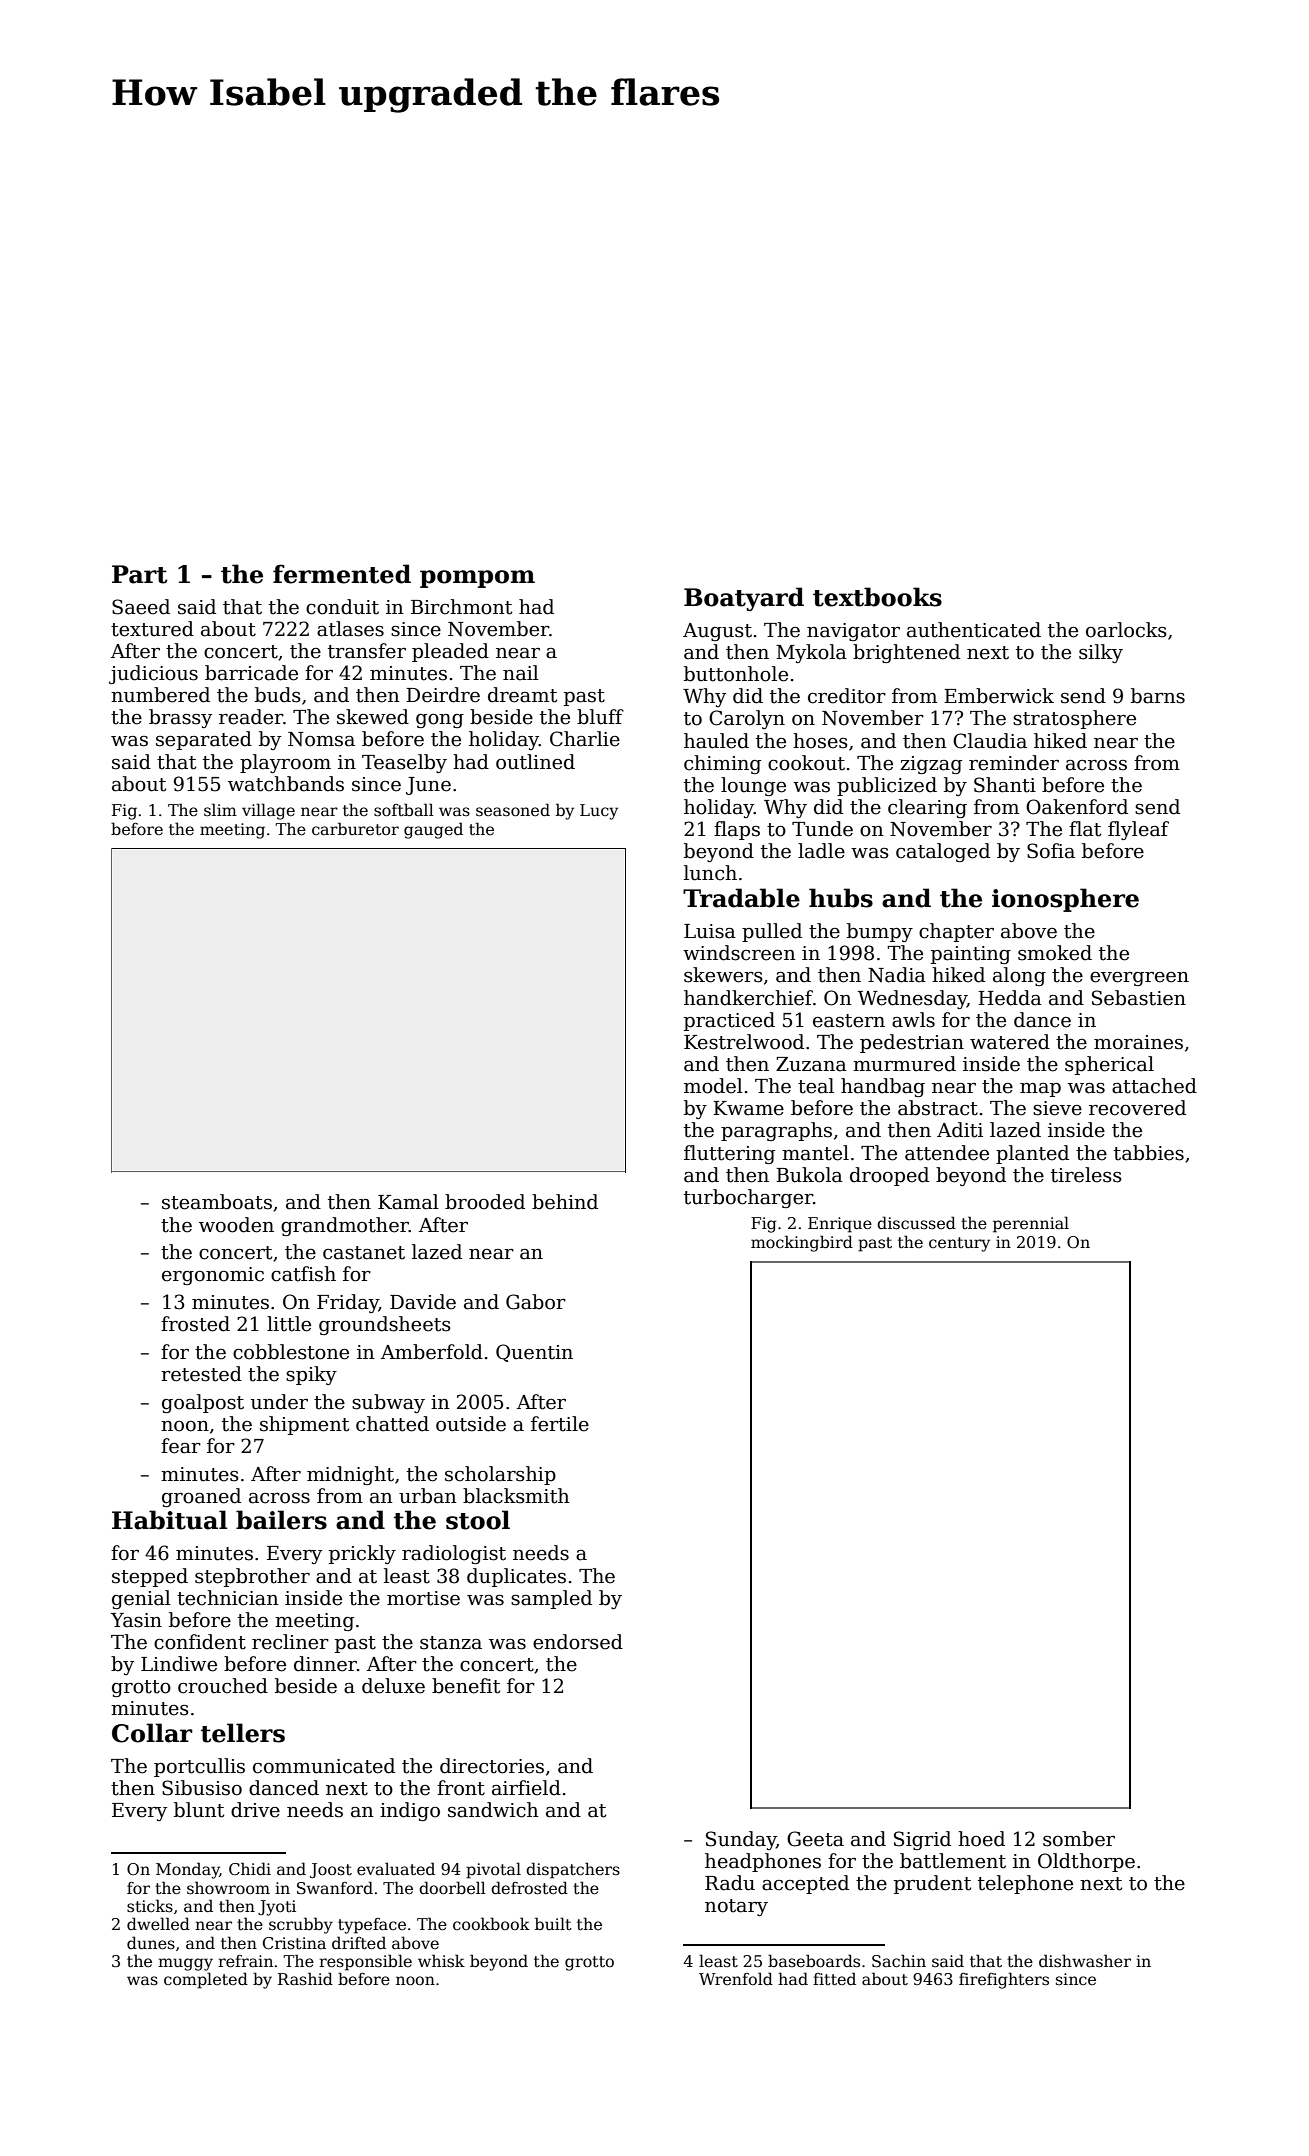  What do you see at coordinates (152, 629) in the screenshot?
I see `textured` at bounding box center [152, 629].
